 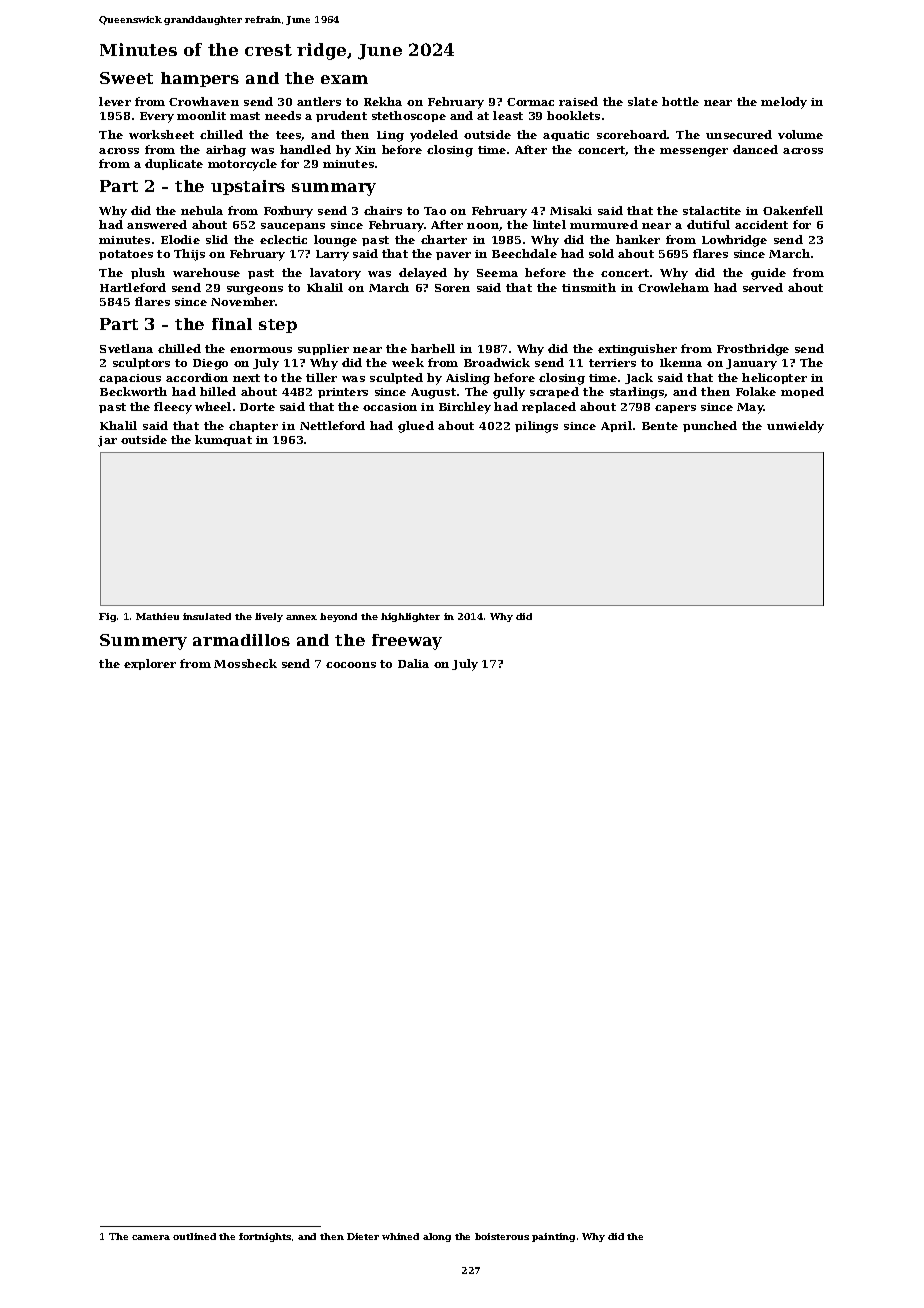 I want to click on highlighter, so click(x=410, y=617).
